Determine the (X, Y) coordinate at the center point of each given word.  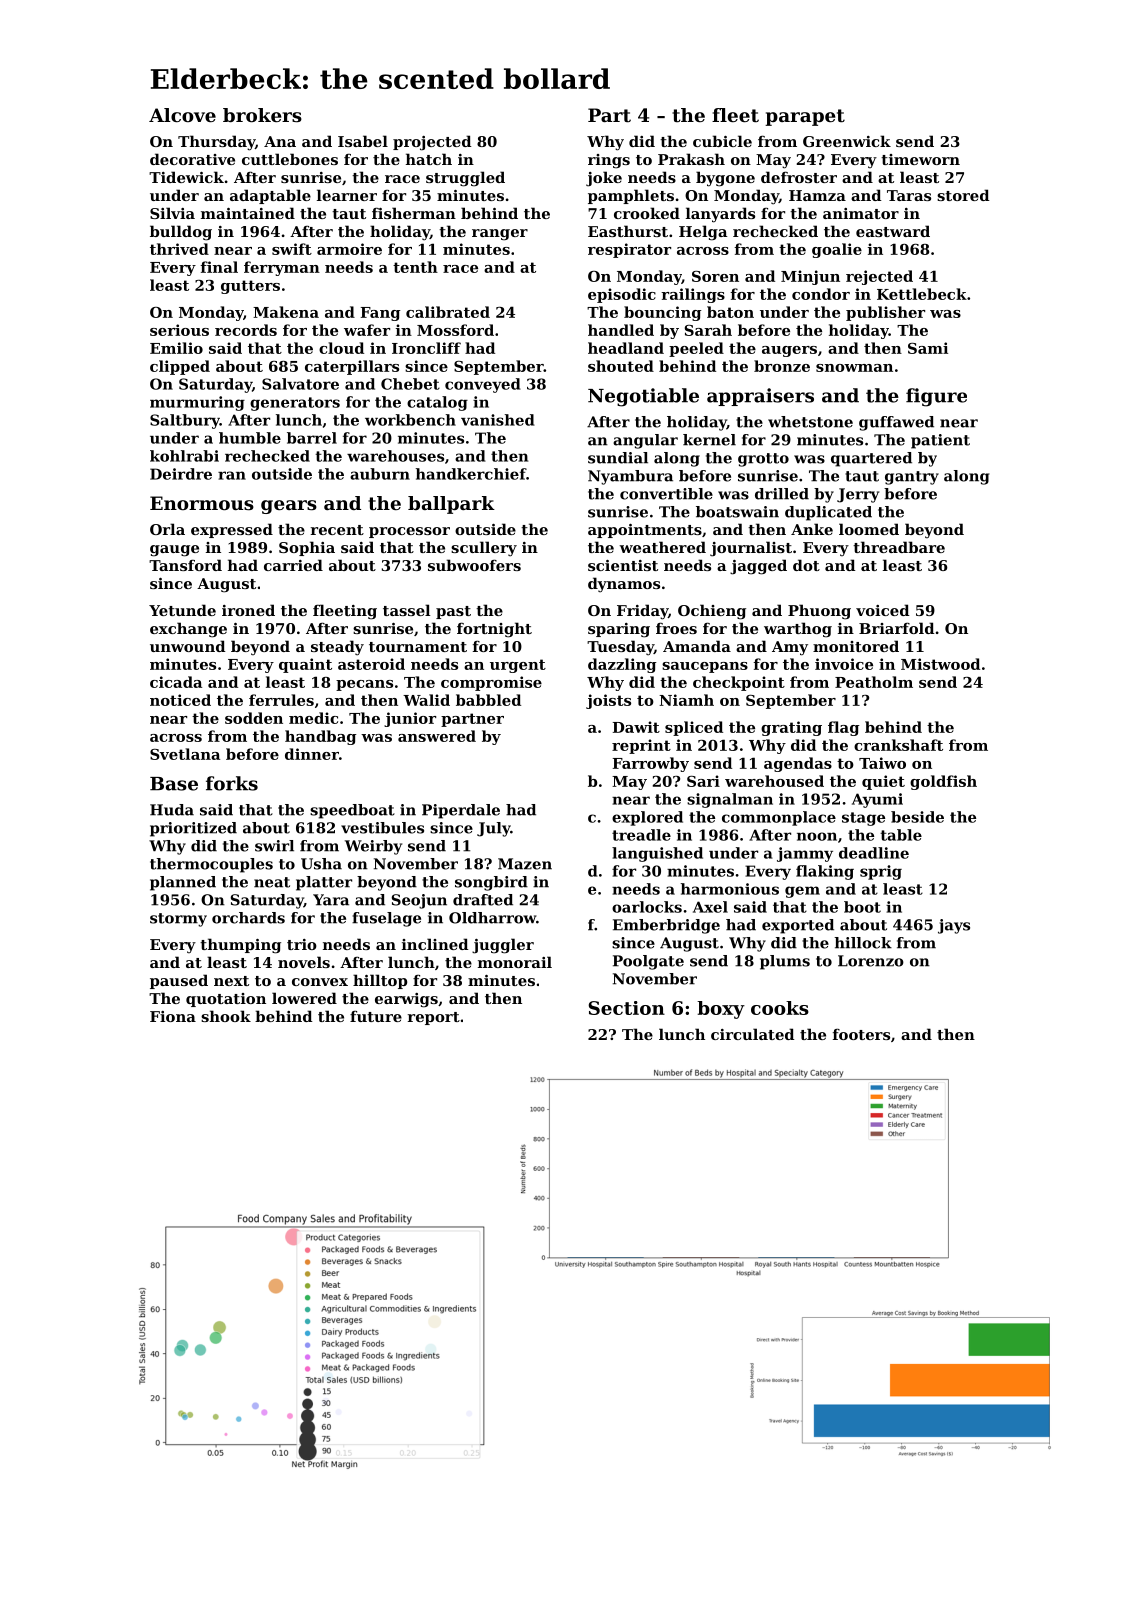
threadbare (899, 547)
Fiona (173, 1016)
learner (347, 195)
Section (627, 1008)
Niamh (686, 700)
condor (821, 294)
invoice (844, 664)
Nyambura (630, 477)
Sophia (307, 548)
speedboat (352, 811)
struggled (465, 179)
